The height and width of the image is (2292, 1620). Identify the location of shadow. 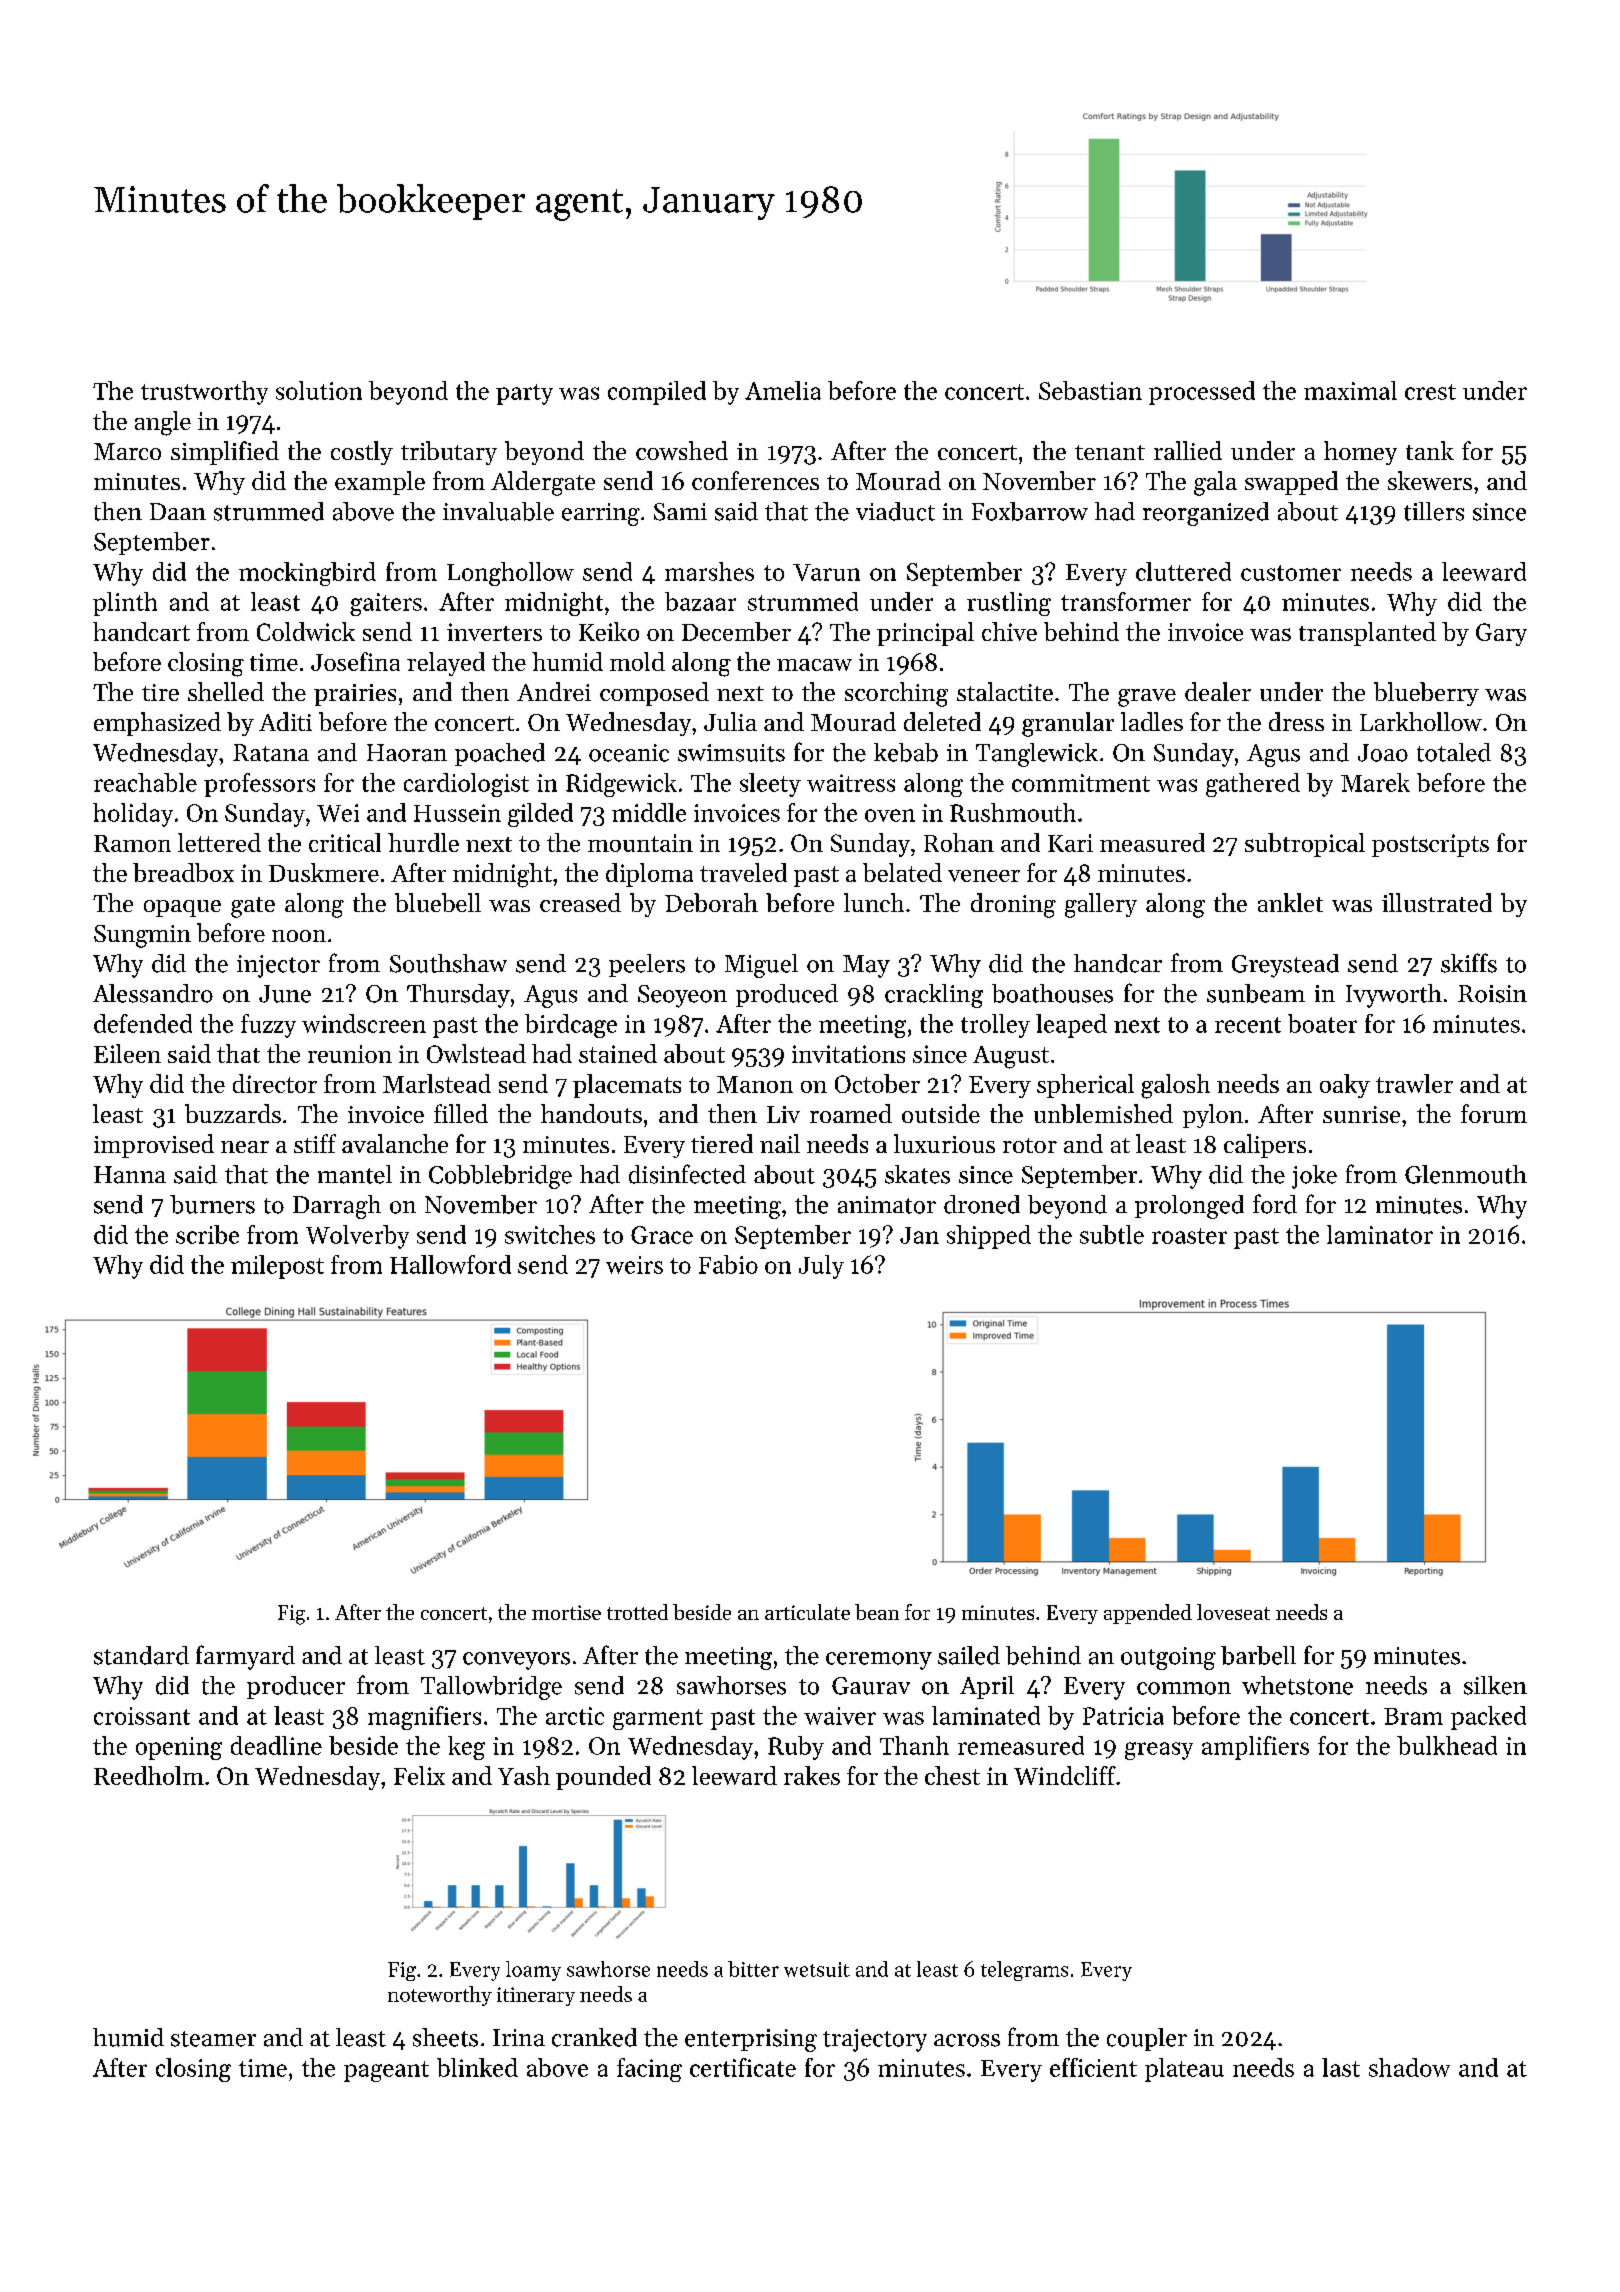
(1409, 2067).
